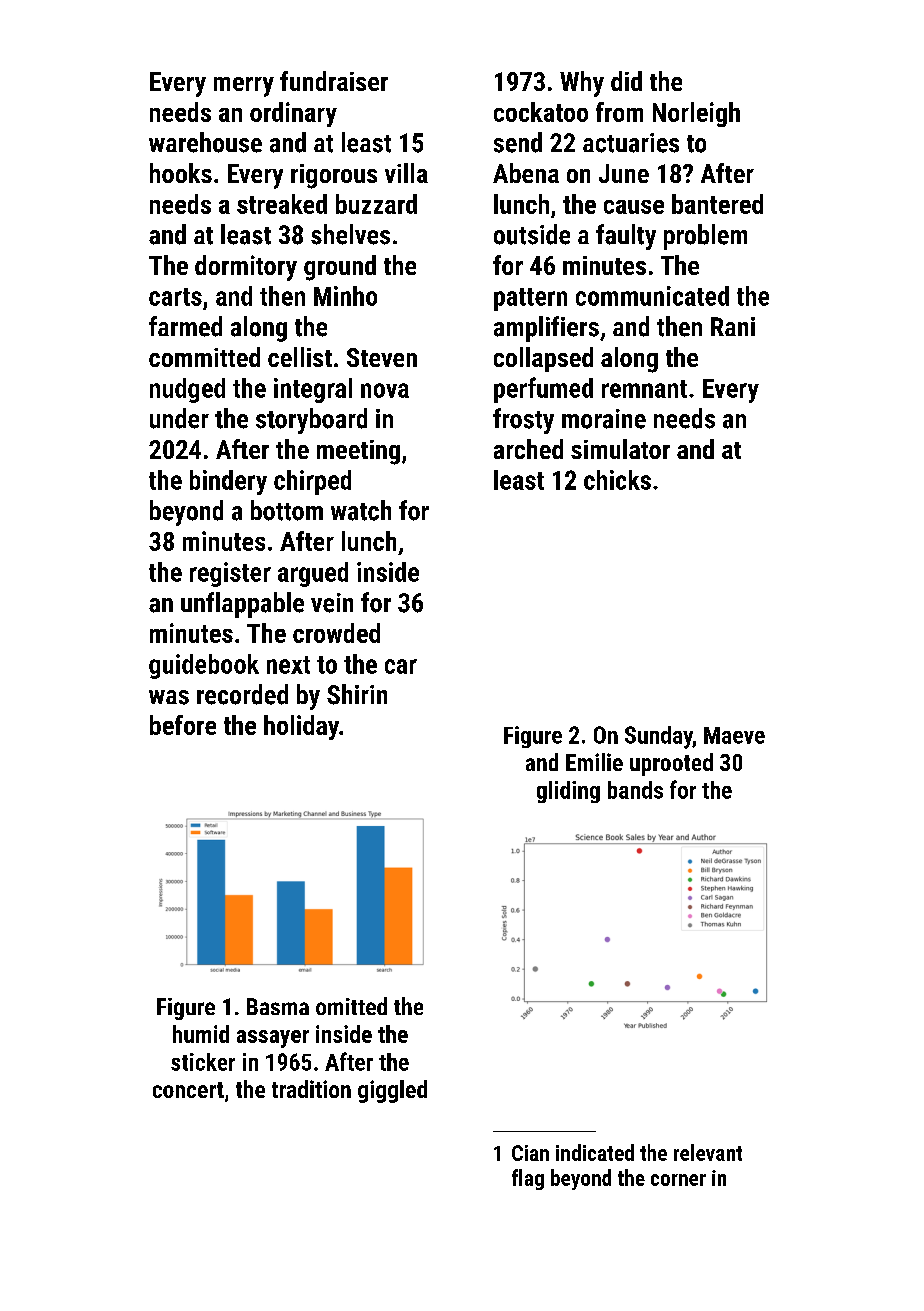 The height and width of the screenshot is (1311, 924). Describe the element at coordinates (406, 173) in the screenshot. I see `villa` at that location.
